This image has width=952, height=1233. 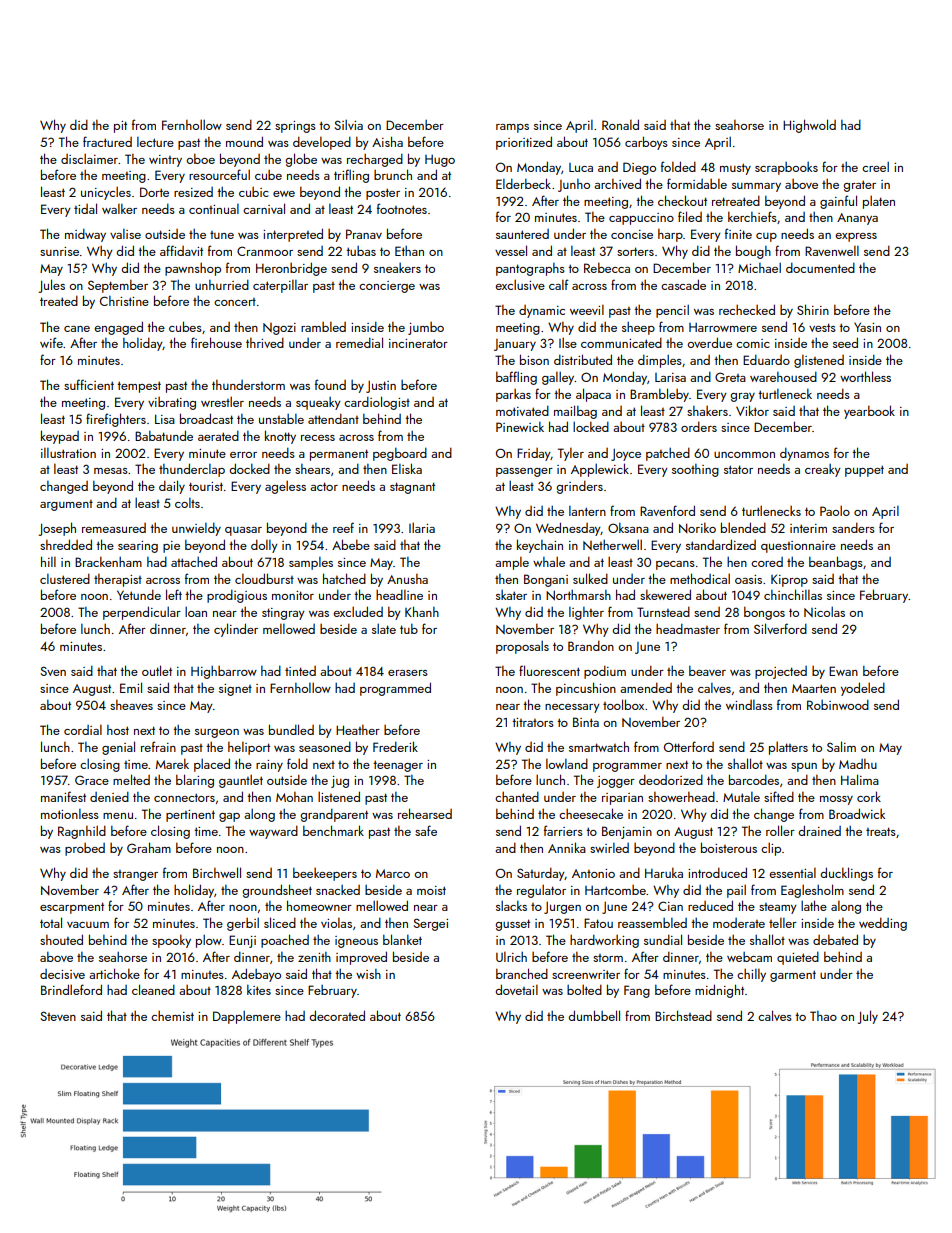 I want to click on passenger, so click(x=524, y=472).
